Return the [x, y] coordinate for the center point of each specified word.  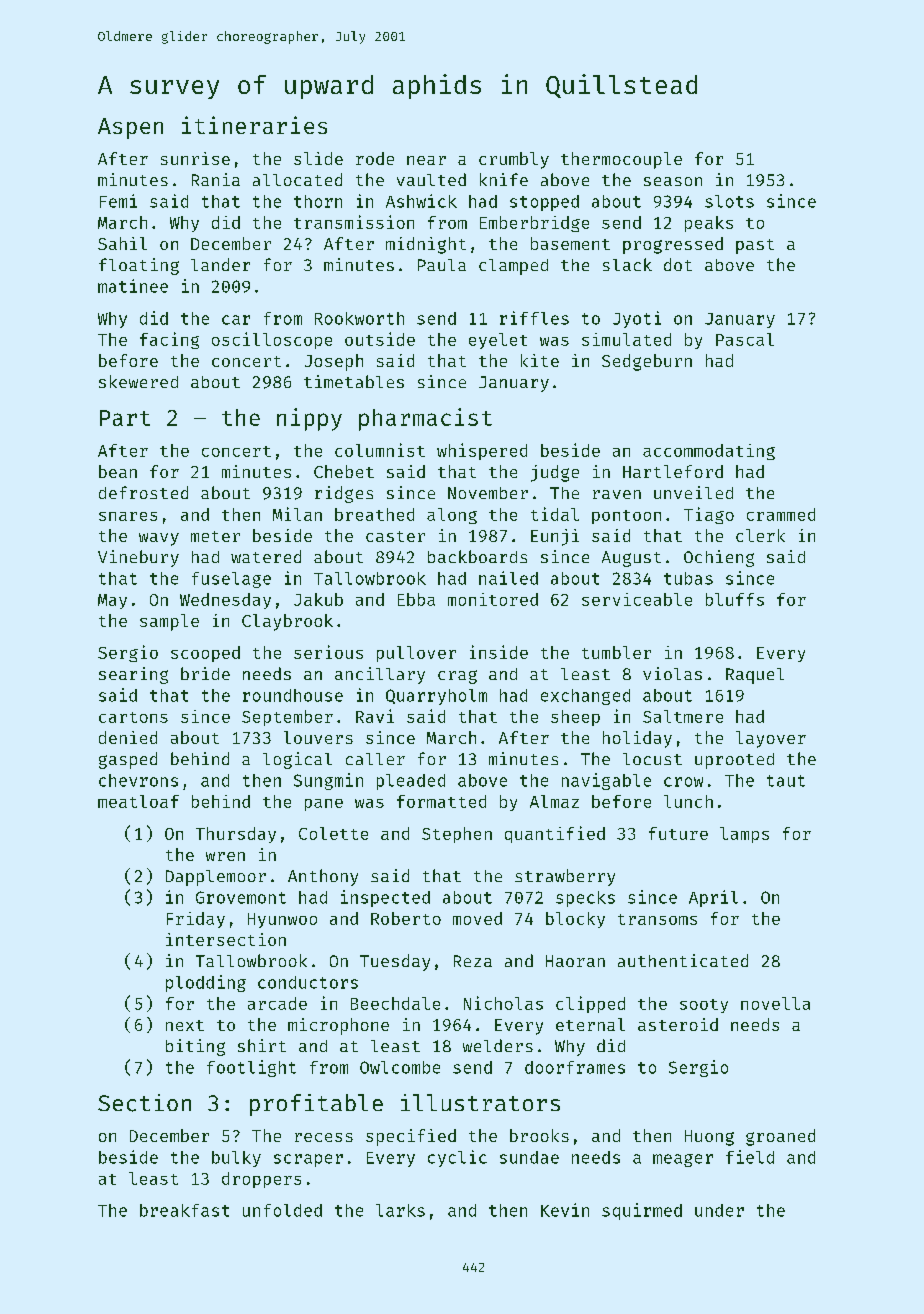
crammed [781, 514]
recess [324, 1137]
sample [169, 622]
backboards [477, 556]
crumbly [514, 160]
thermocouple [621, 160]
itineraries [254, 125]
